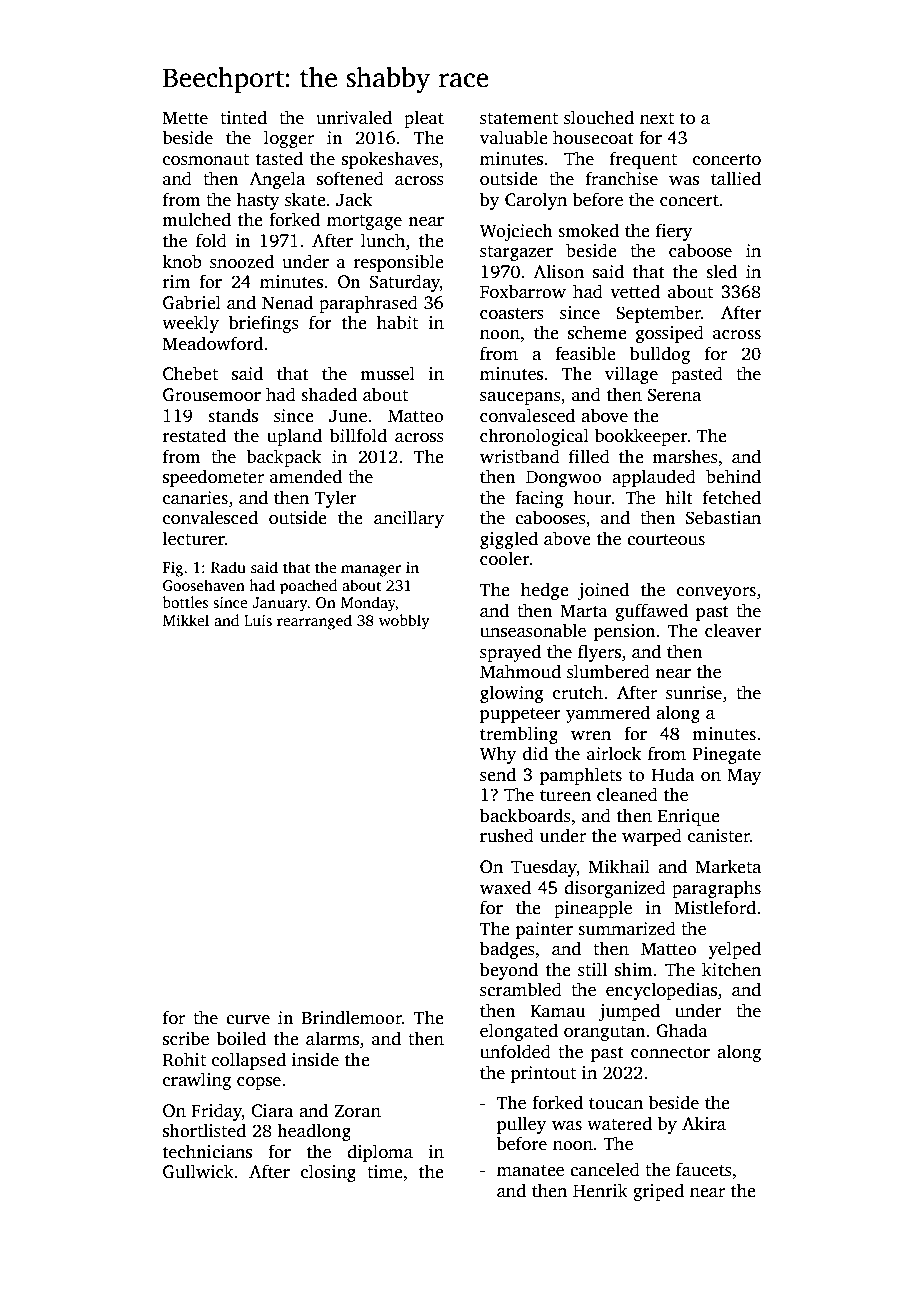 The height and width of the page is (1311, 924). I want to click on wobbly, so click(404, 622).
